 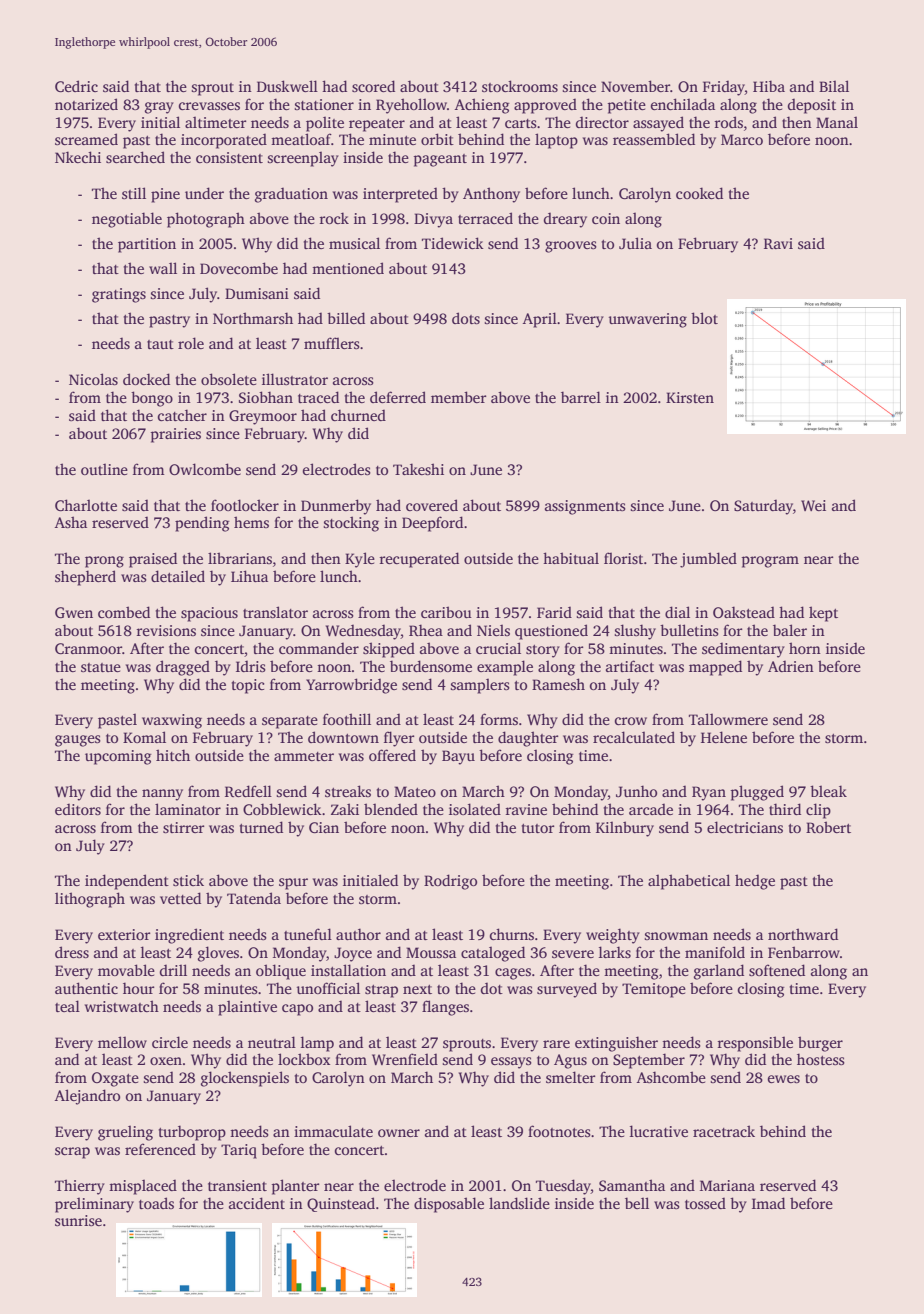 I want to click on gray, so click(x=159, y=108).
